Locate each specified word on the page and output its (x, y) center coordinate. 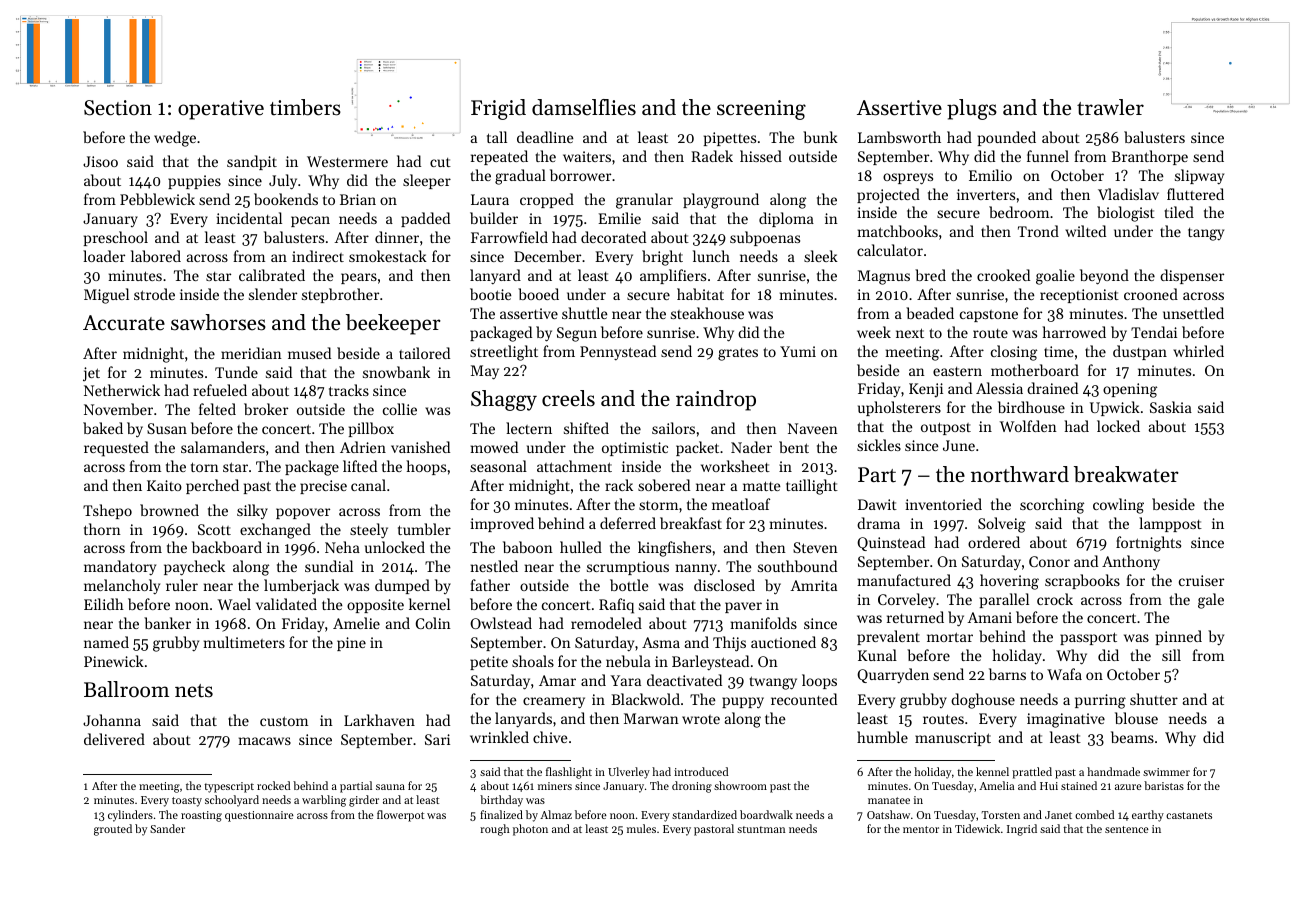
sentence (1127, 829)
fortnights (1148, 544)
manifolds (764, 623)
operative (221, 110)
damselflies (584, 107)
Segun (577, 334)
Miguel (106, 296)
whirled (1198, 351)
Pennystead (618, 352)
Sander (167, 828)
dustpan (1140, 352)
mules (641, 828)
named (106, 642)
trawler (1110, 107)
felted (217, 409)
